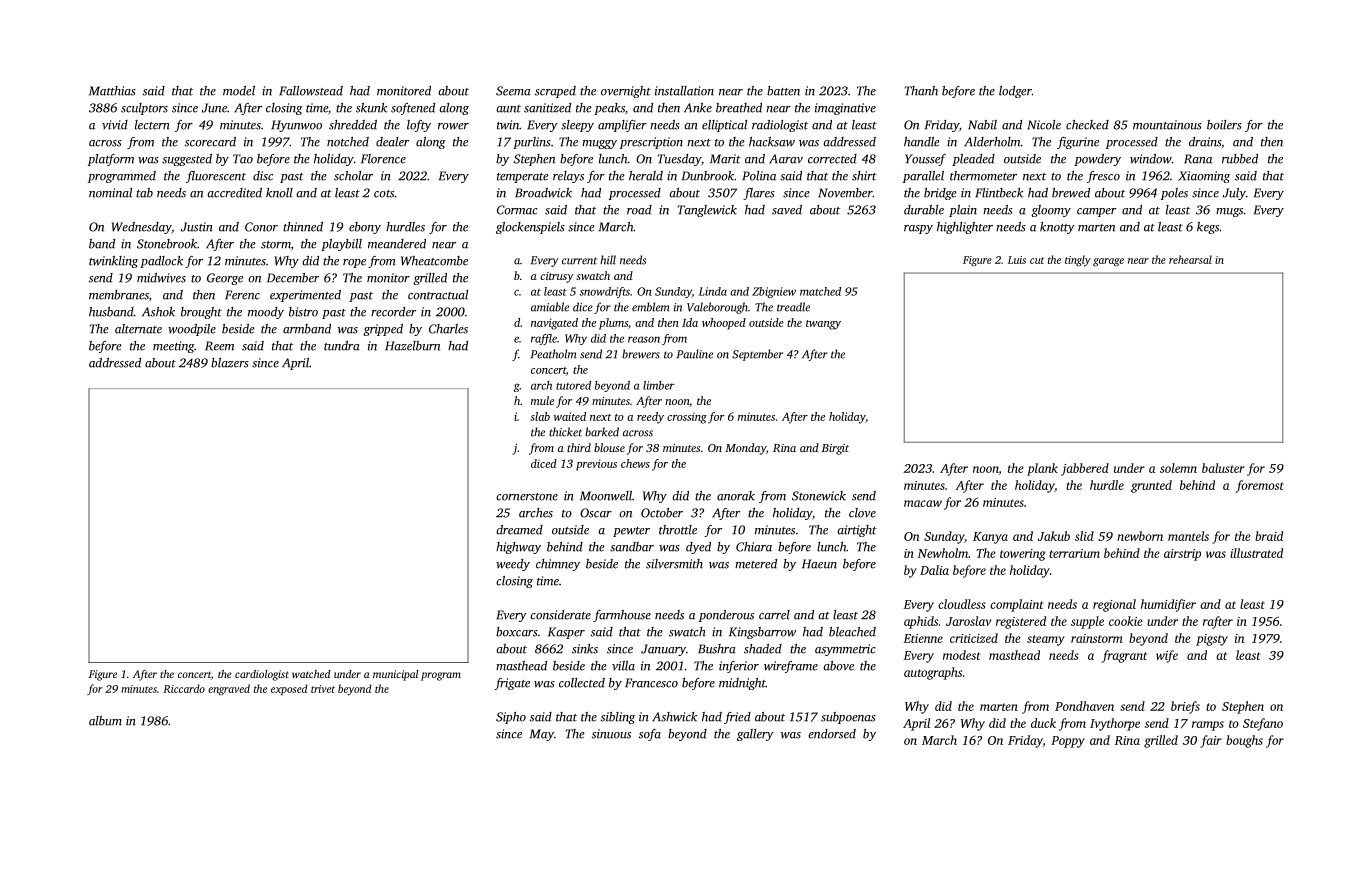 The height and width of the screenshot is (887, 1372). What do you see at coordinates (161, 278) in the screenshot?
I see `midwives` at bounding box center [161, 278].
